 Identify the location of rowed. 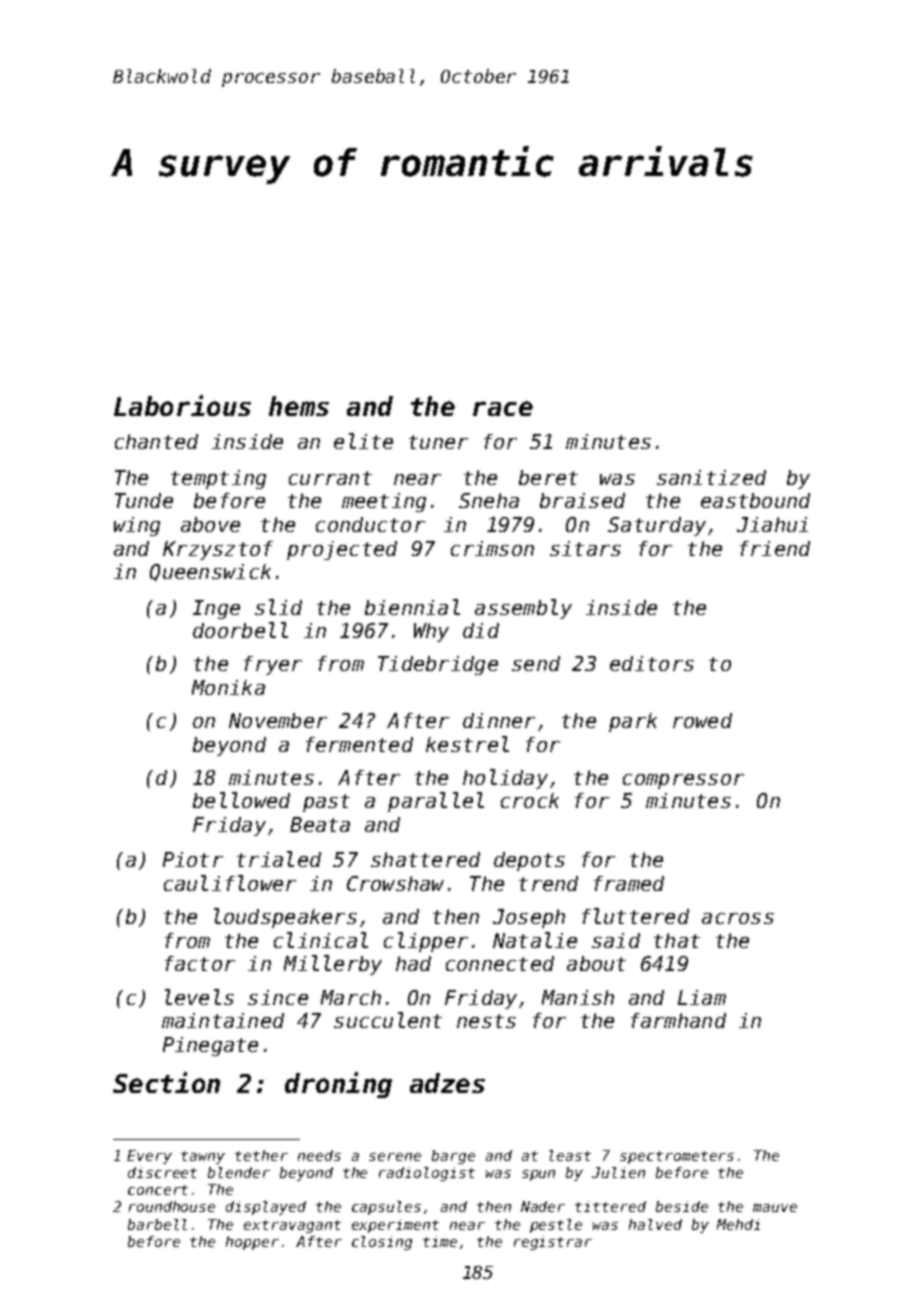
(702, 720).
